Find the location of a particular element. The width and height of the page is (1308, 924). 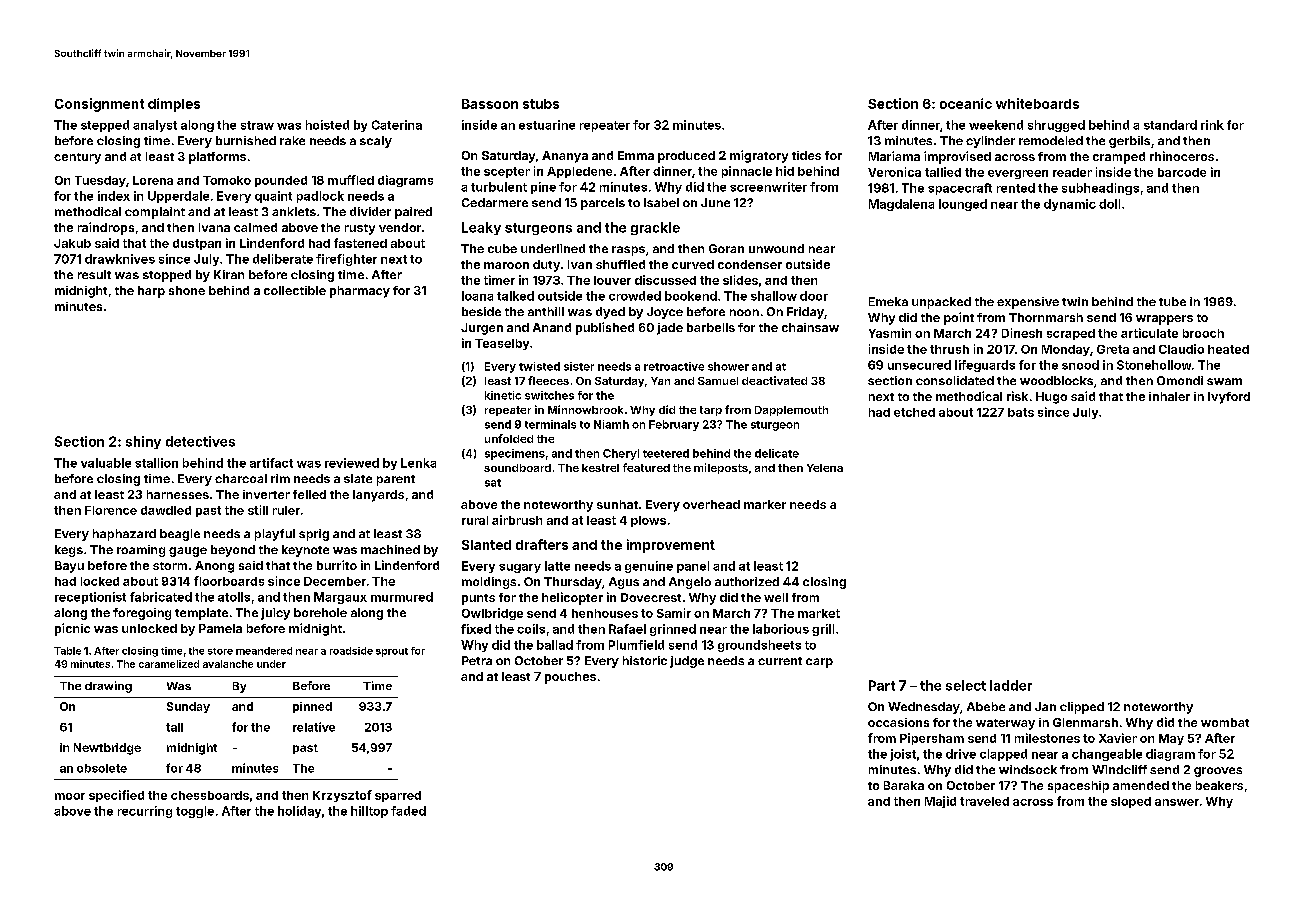

market is located at coordinates (819, 613).
